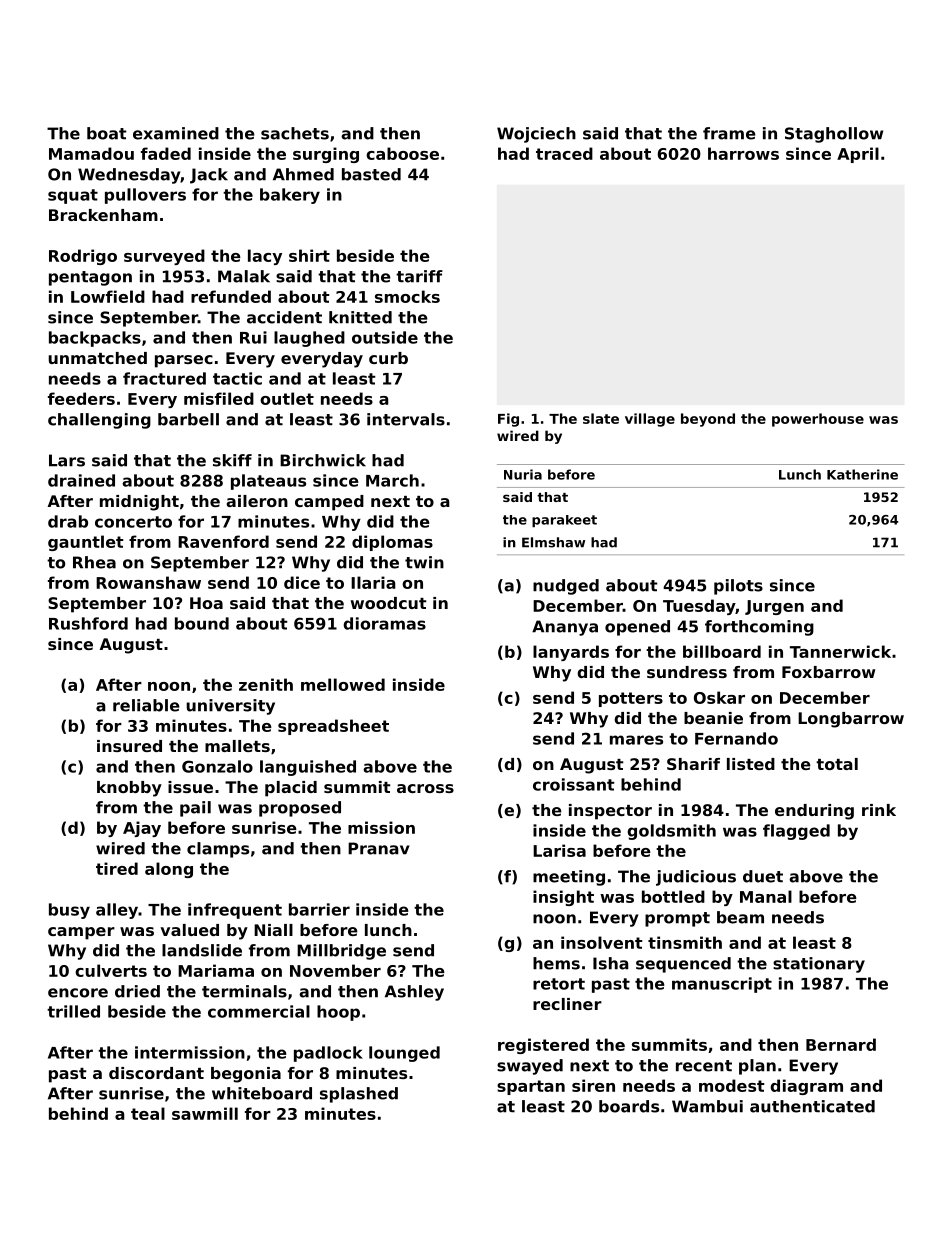 The height and width of the screenshot is (1233, 952). Describe the element at coordinates (202, 623) in the screenshot. I see `bound` at that location.
